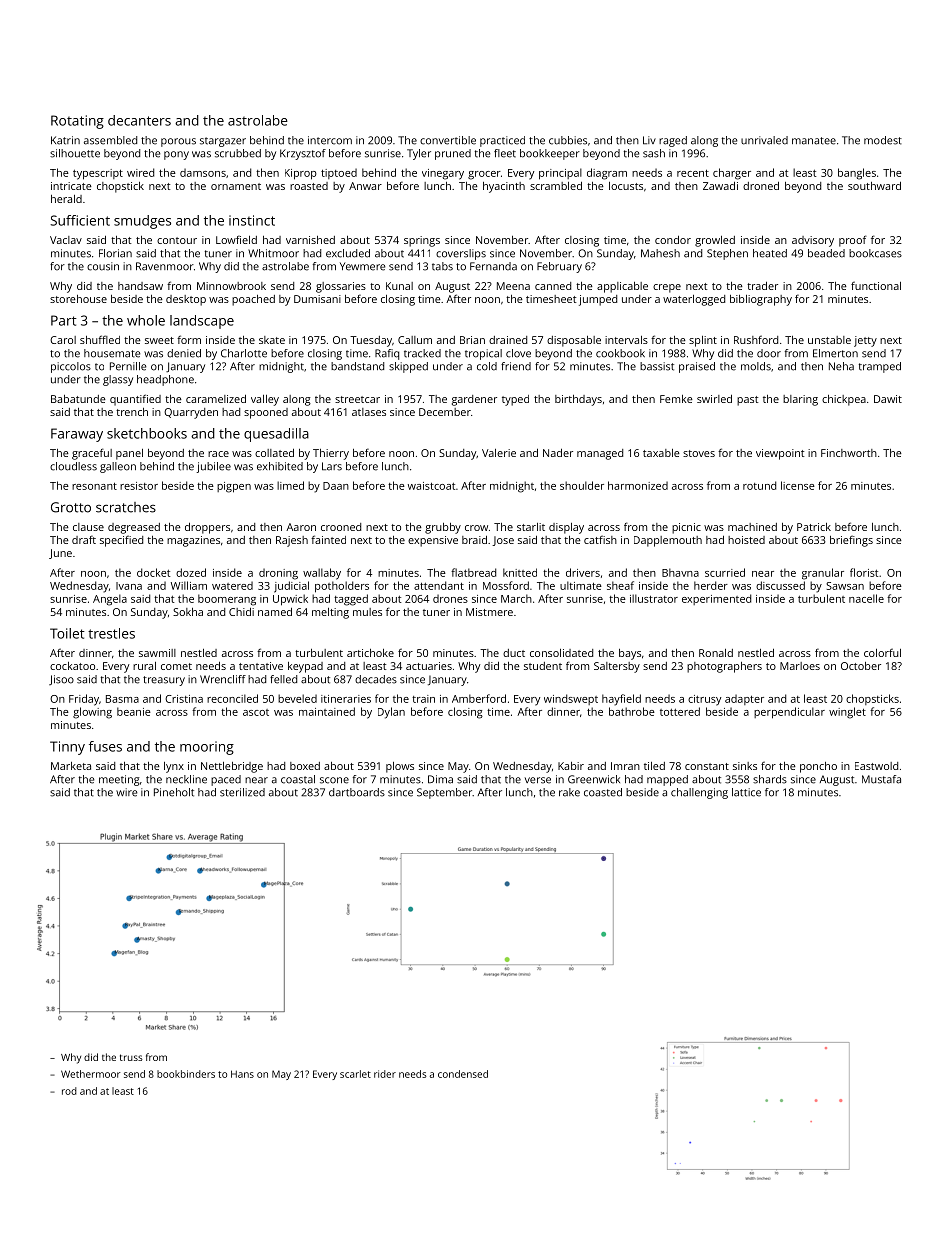 Image resolution: width=952 pixels, height=1233 pixels. What do you see at coordinates (746, 792) in the screenshot?
I see `lattice` at bounding box center [746, 792].
